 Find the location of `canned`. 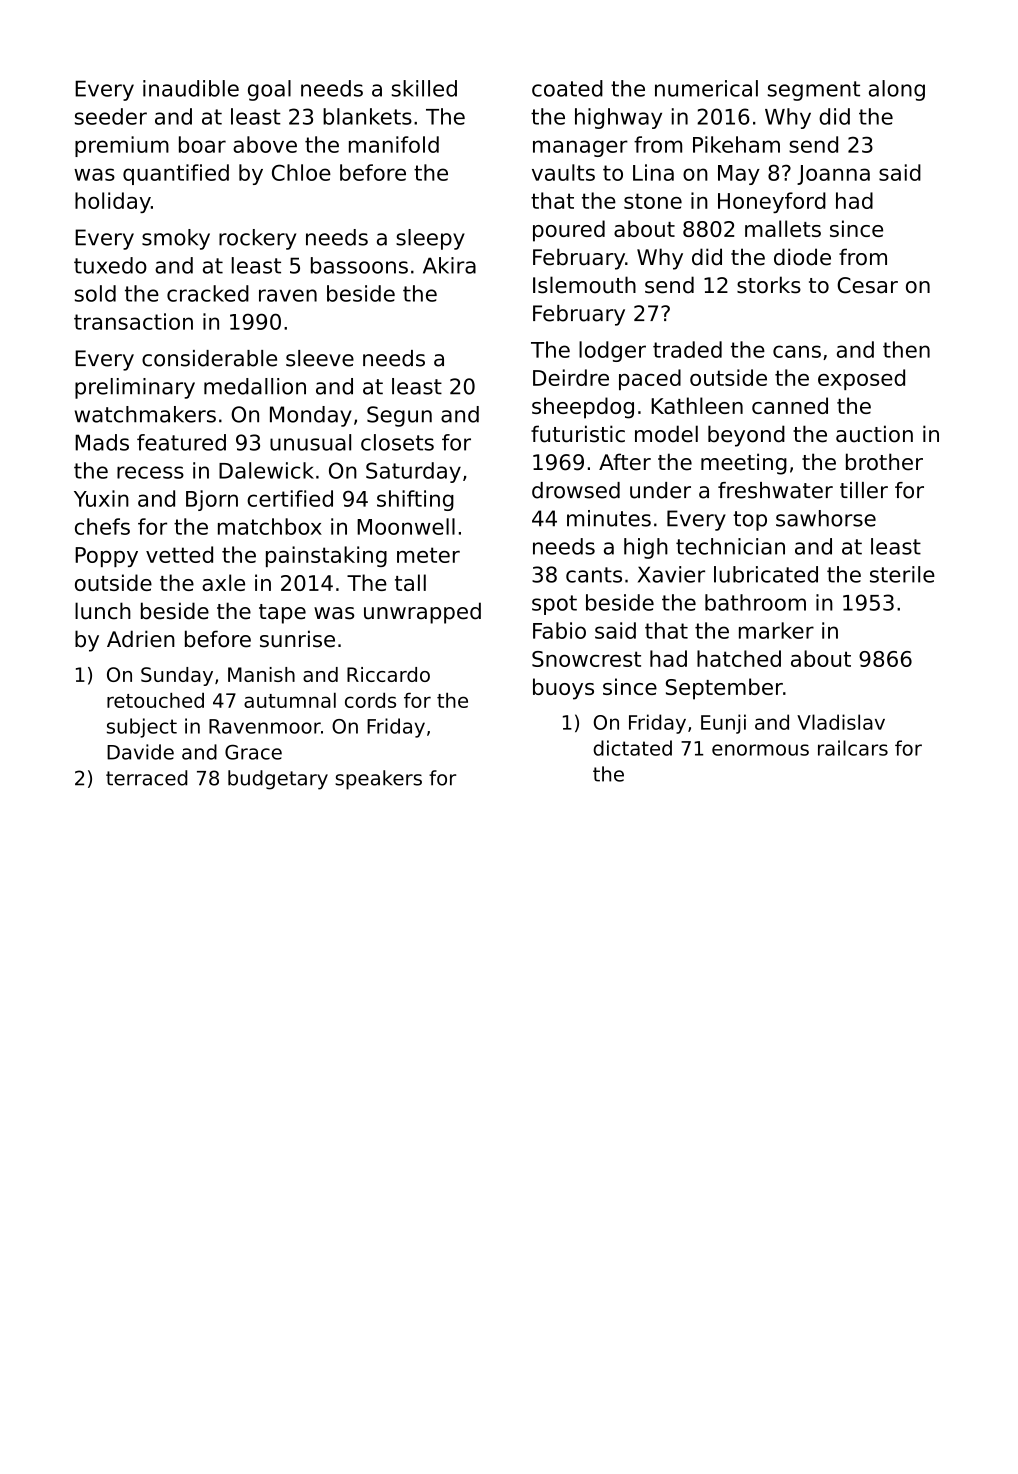

canned is located at coordinates (790, 405).
